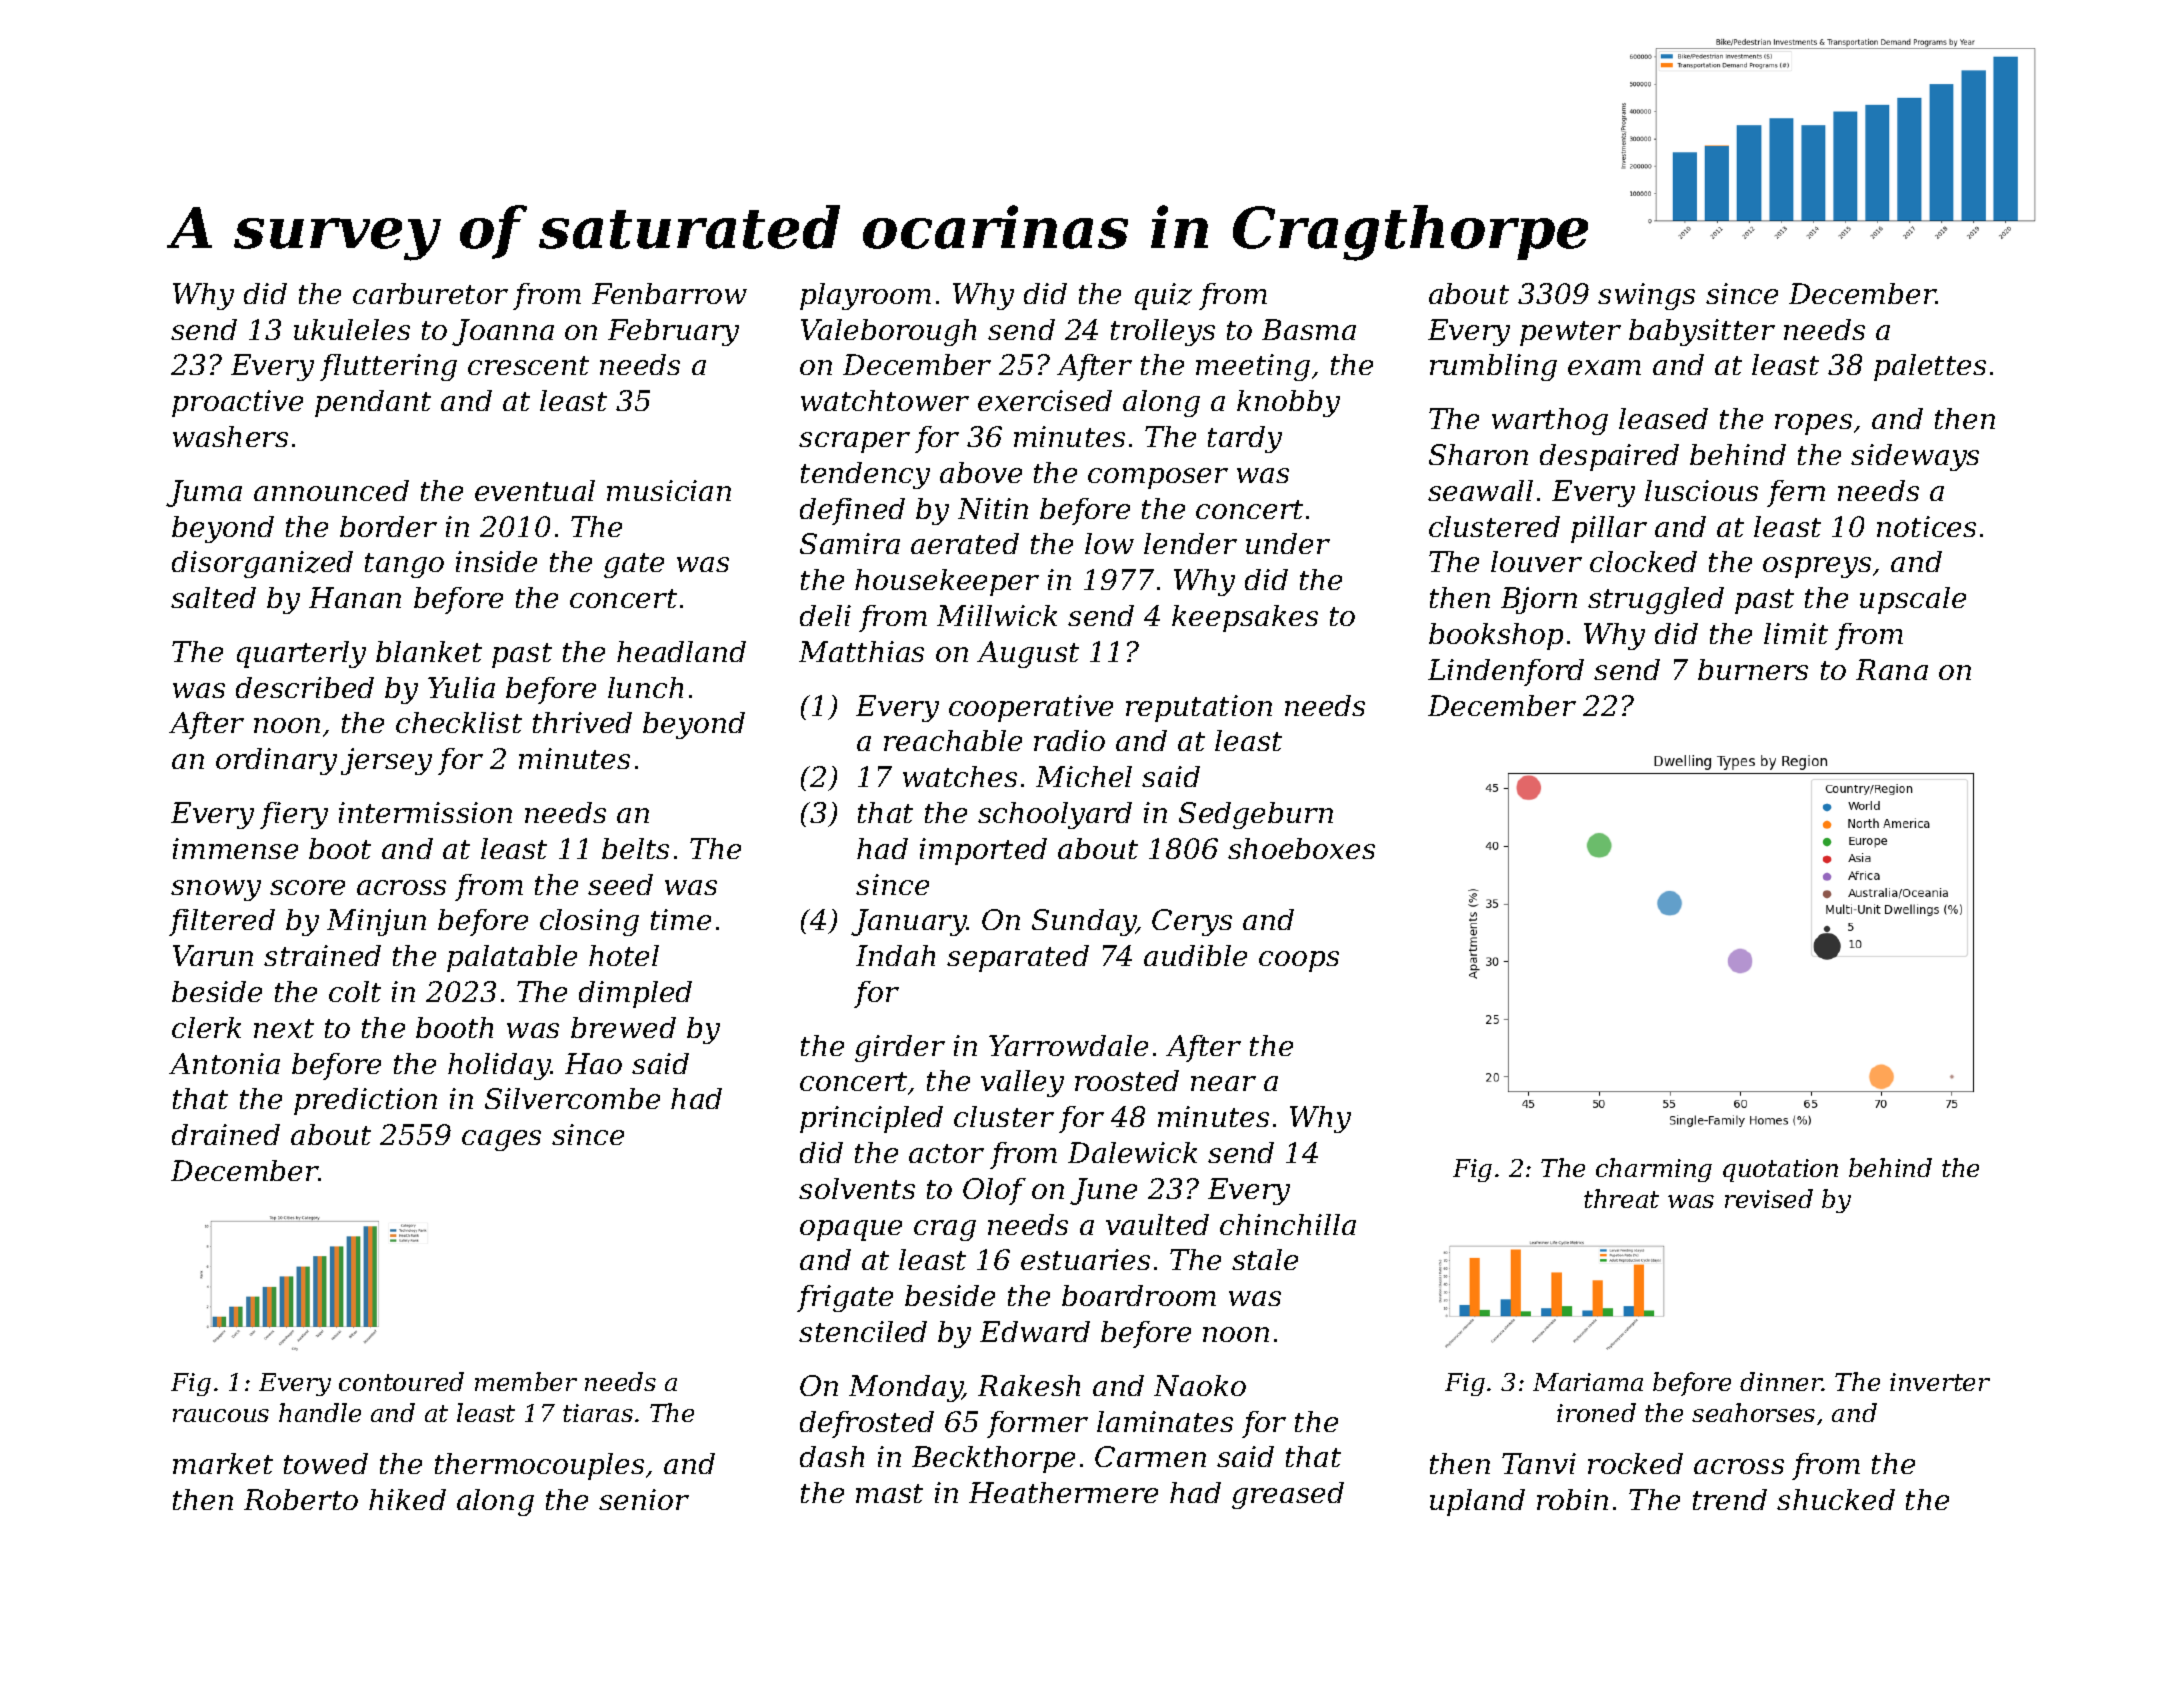 The image size is (2178, 1683). What do you see at coordinates (430, 293) in the screenshot?
I see `carburetor` at bounding box center [430, 293].
